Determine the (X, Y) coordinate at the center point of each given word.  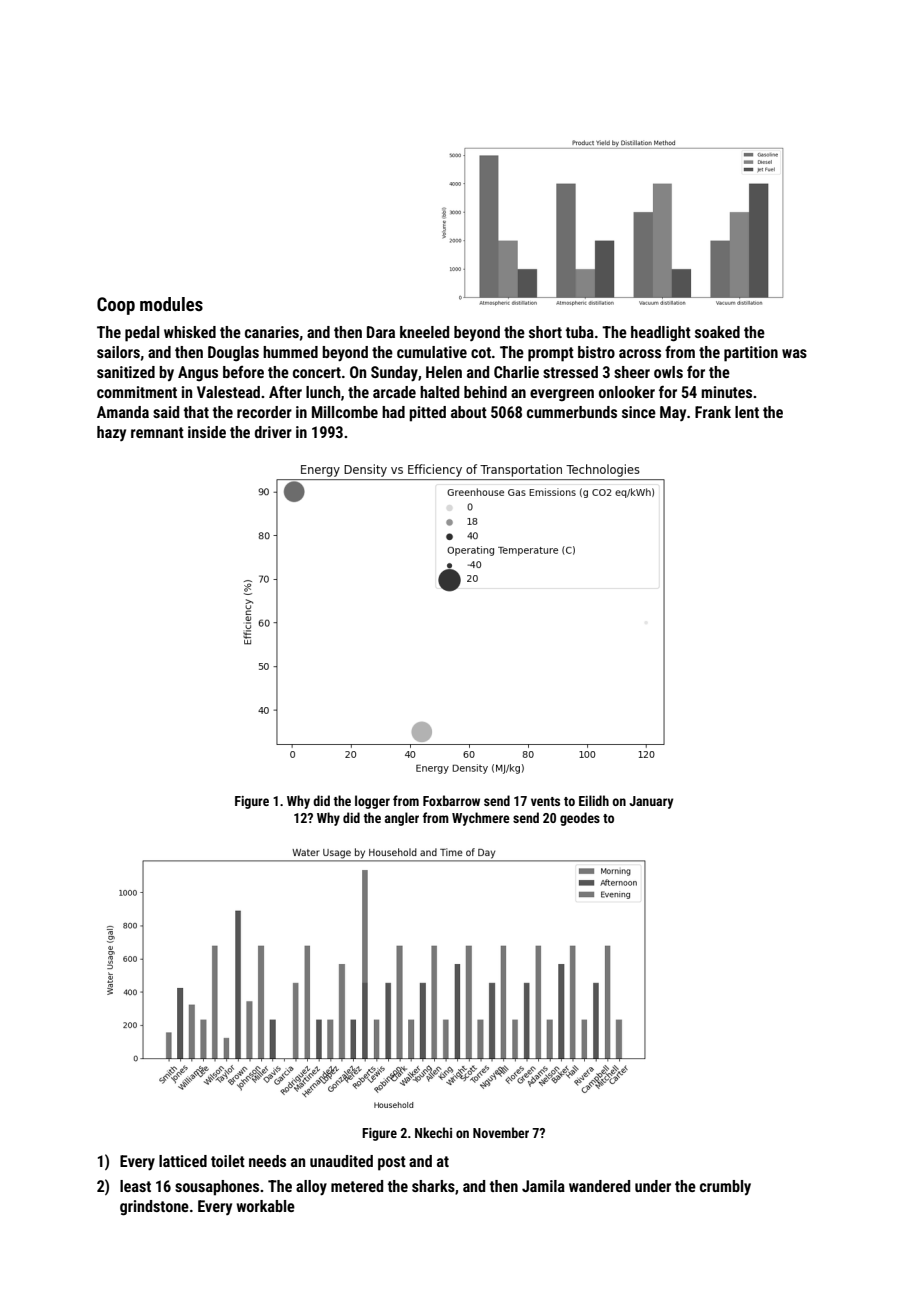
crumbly (725, 1187)
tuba (580, 332)
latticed (183, 1161)
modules (171, 304)
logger (372, 802)
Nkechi (433, 1132)
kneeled (424, 332)
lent (747, 412)
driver (273, 432)
